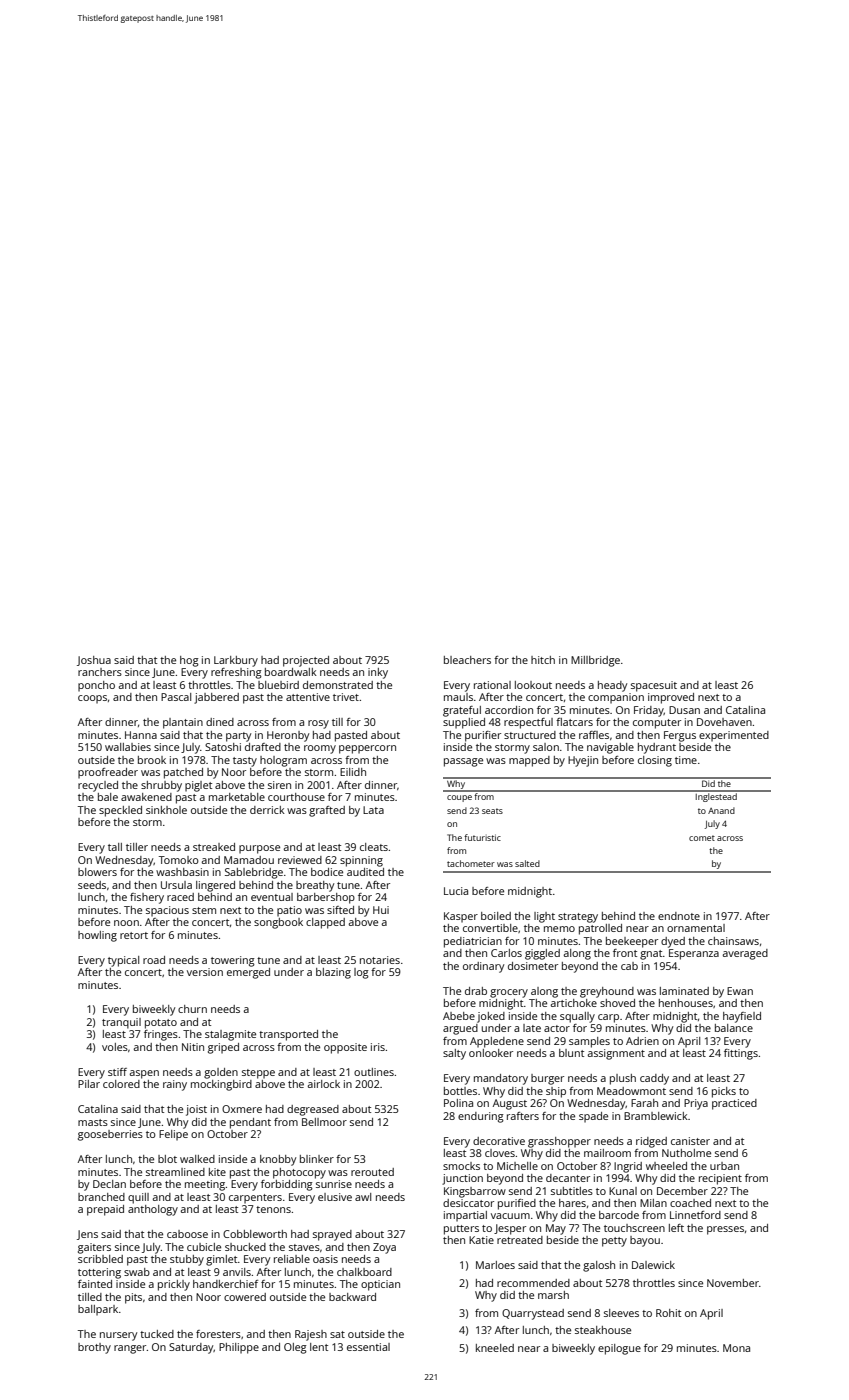 The image size is (849, 1400). I want to click on Ursula, so click(176, 885).
